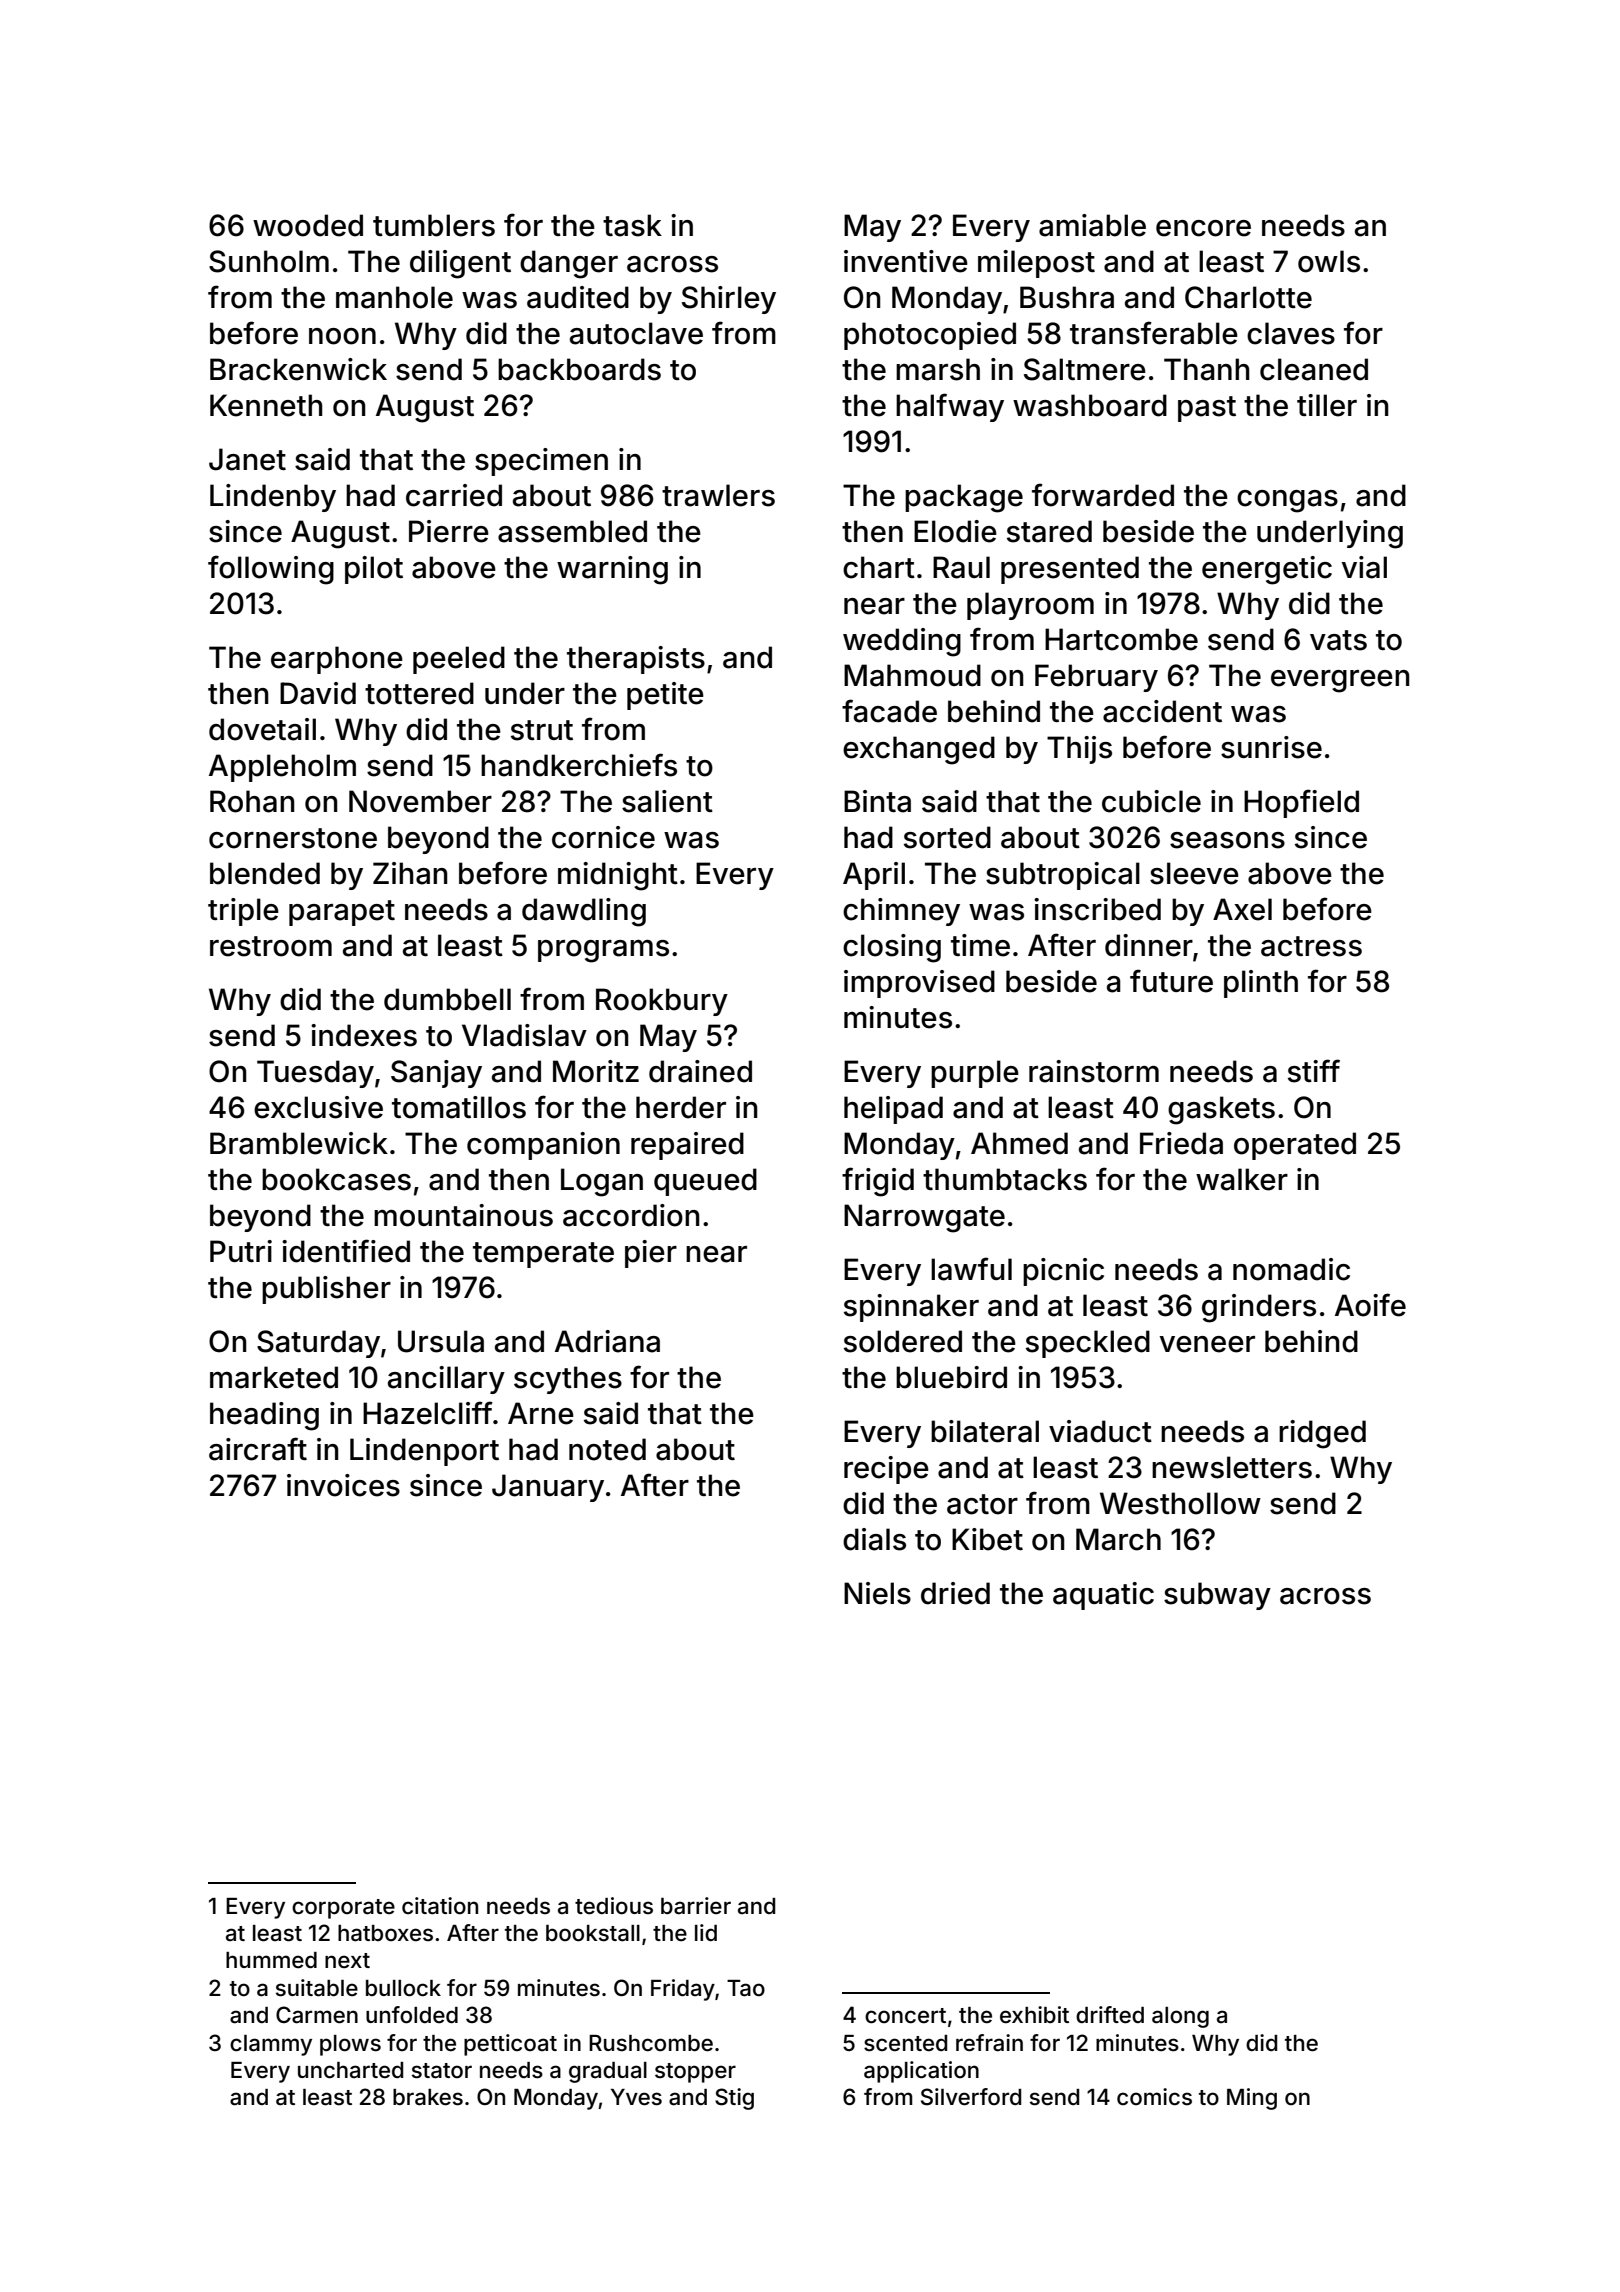 The height and width of the page is (2292, 1620). I want to click on concert, so click(905, 2016).
